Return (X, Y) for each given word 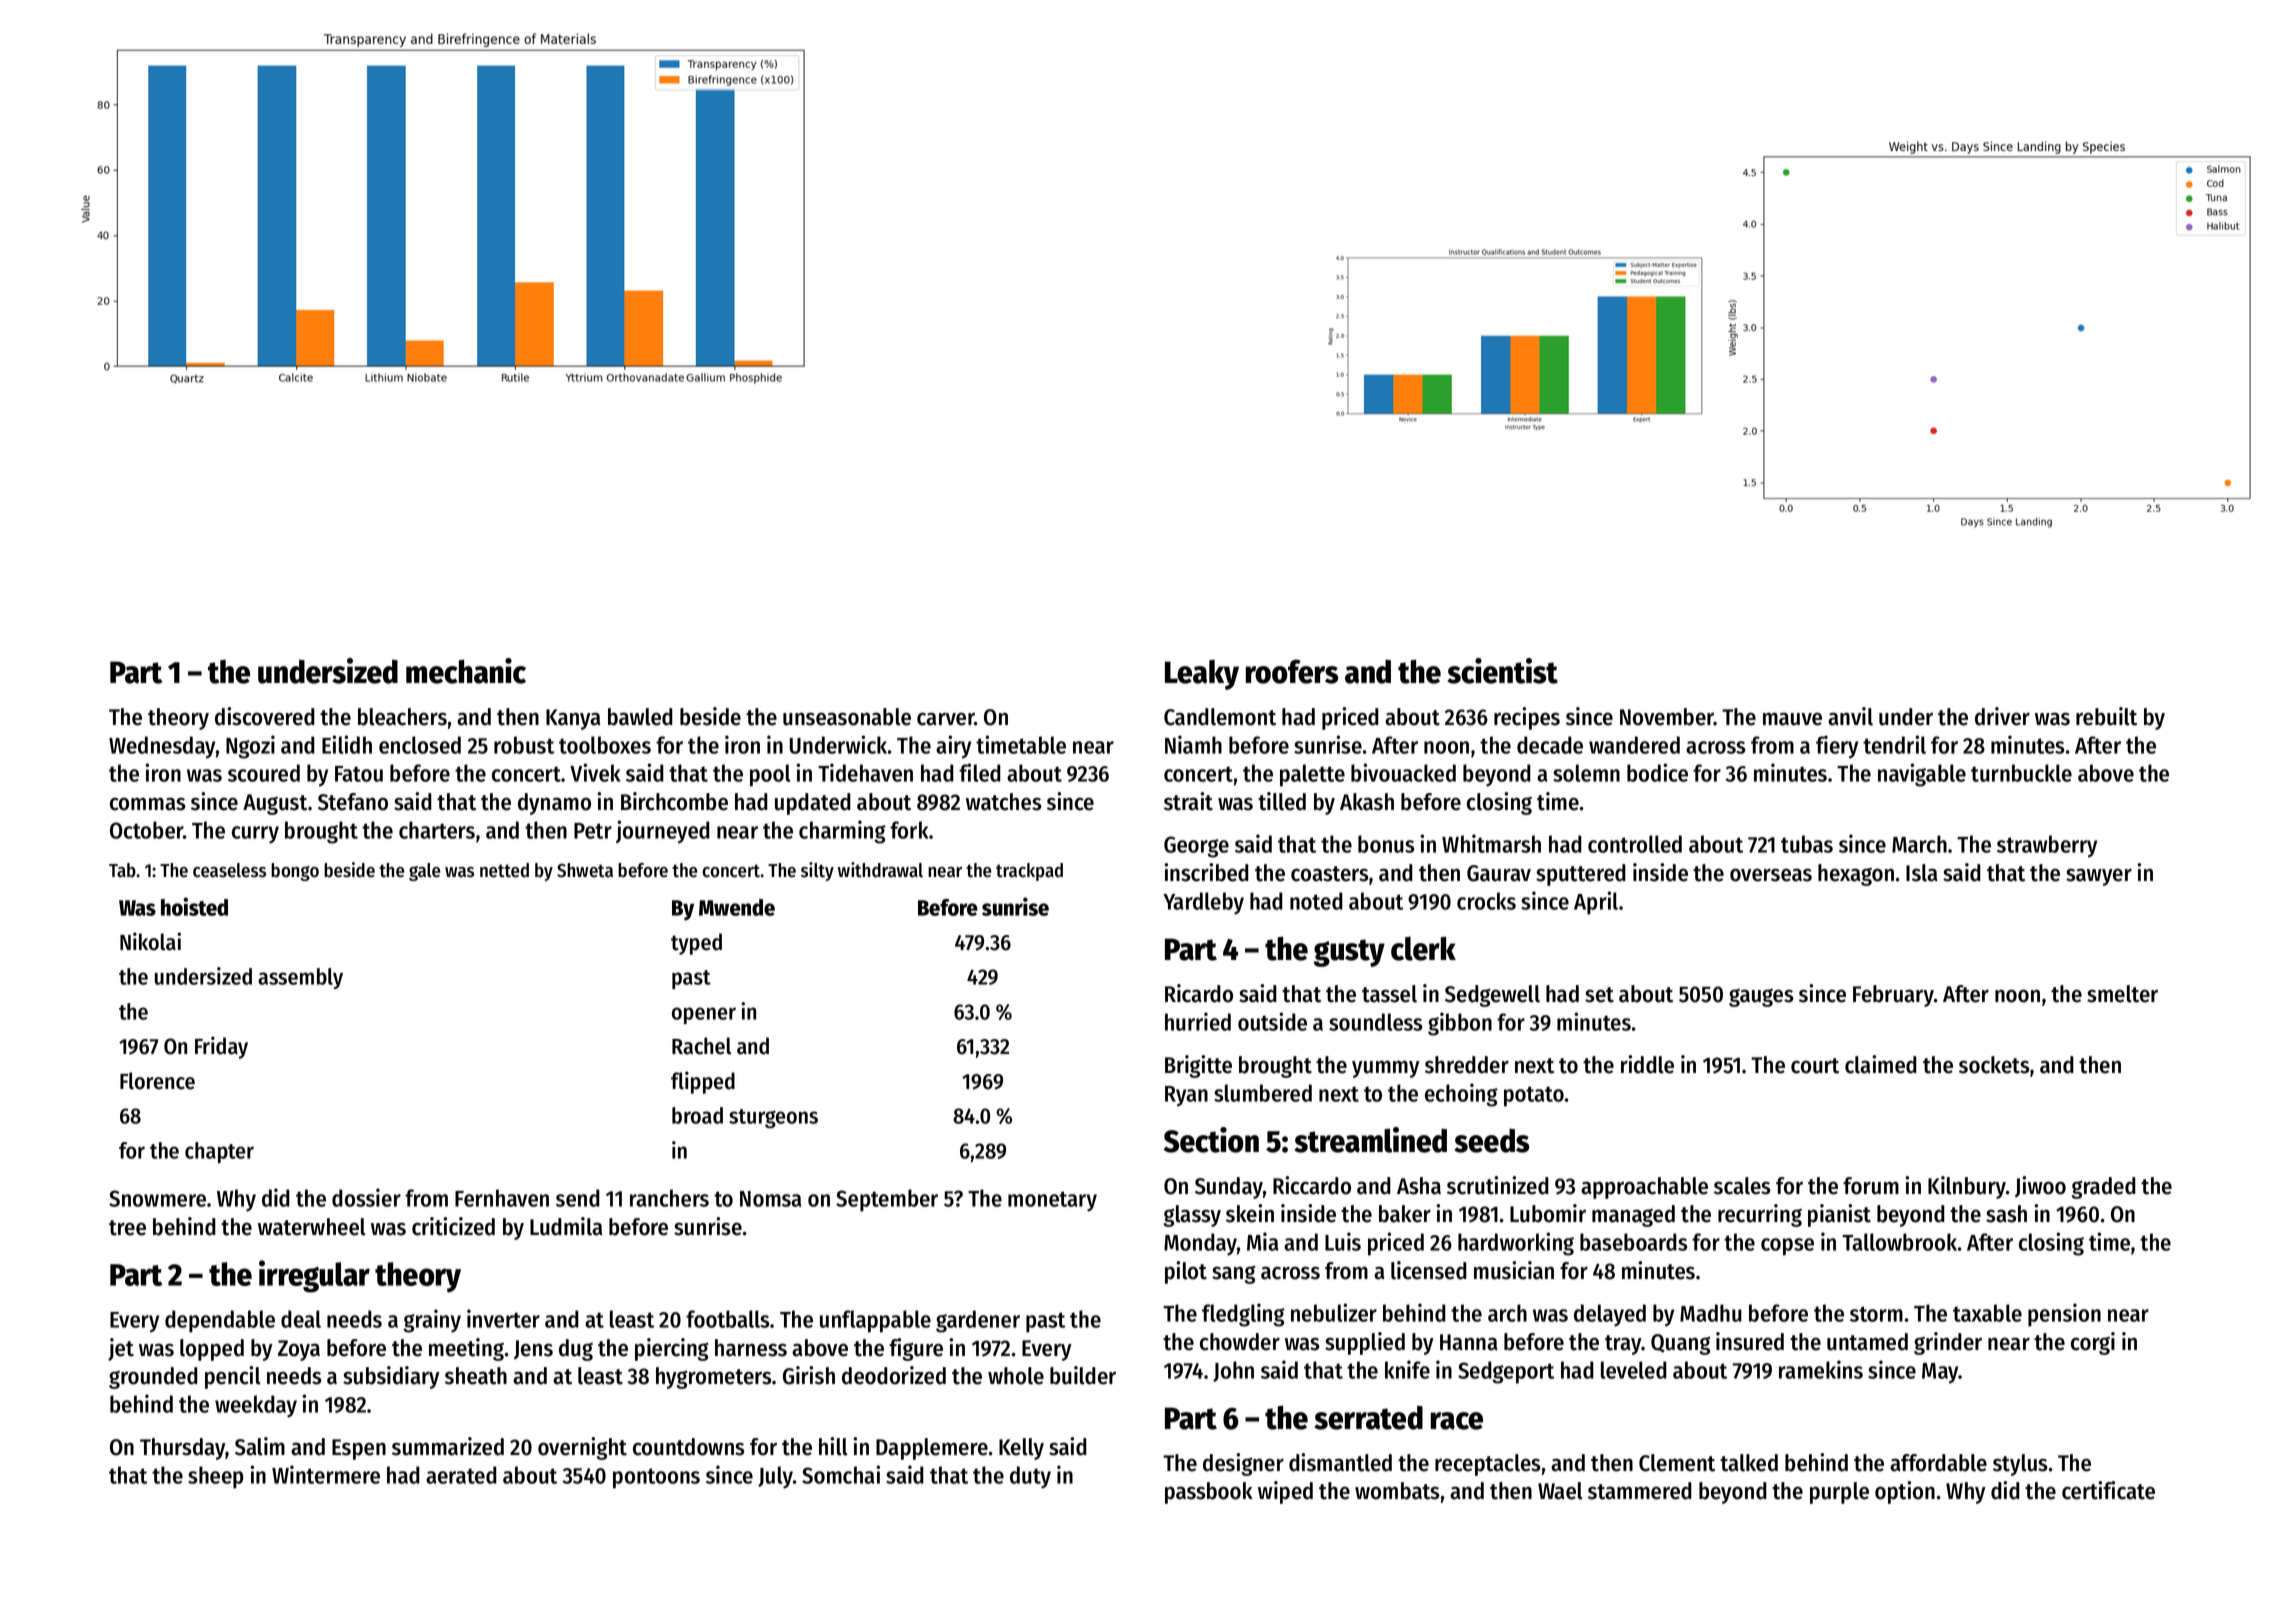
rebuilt (2106, 716)
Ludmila (566, 1226)
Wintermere (326, 1474)
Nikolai (150, 941)
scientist (1503, 671)
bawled (640, 717)
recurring (1760, 1215)
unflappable (875, 1321)
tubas (1807, 844)
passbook (1209, 1493)
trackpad (1029, 872)
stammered (1640, 1491)
